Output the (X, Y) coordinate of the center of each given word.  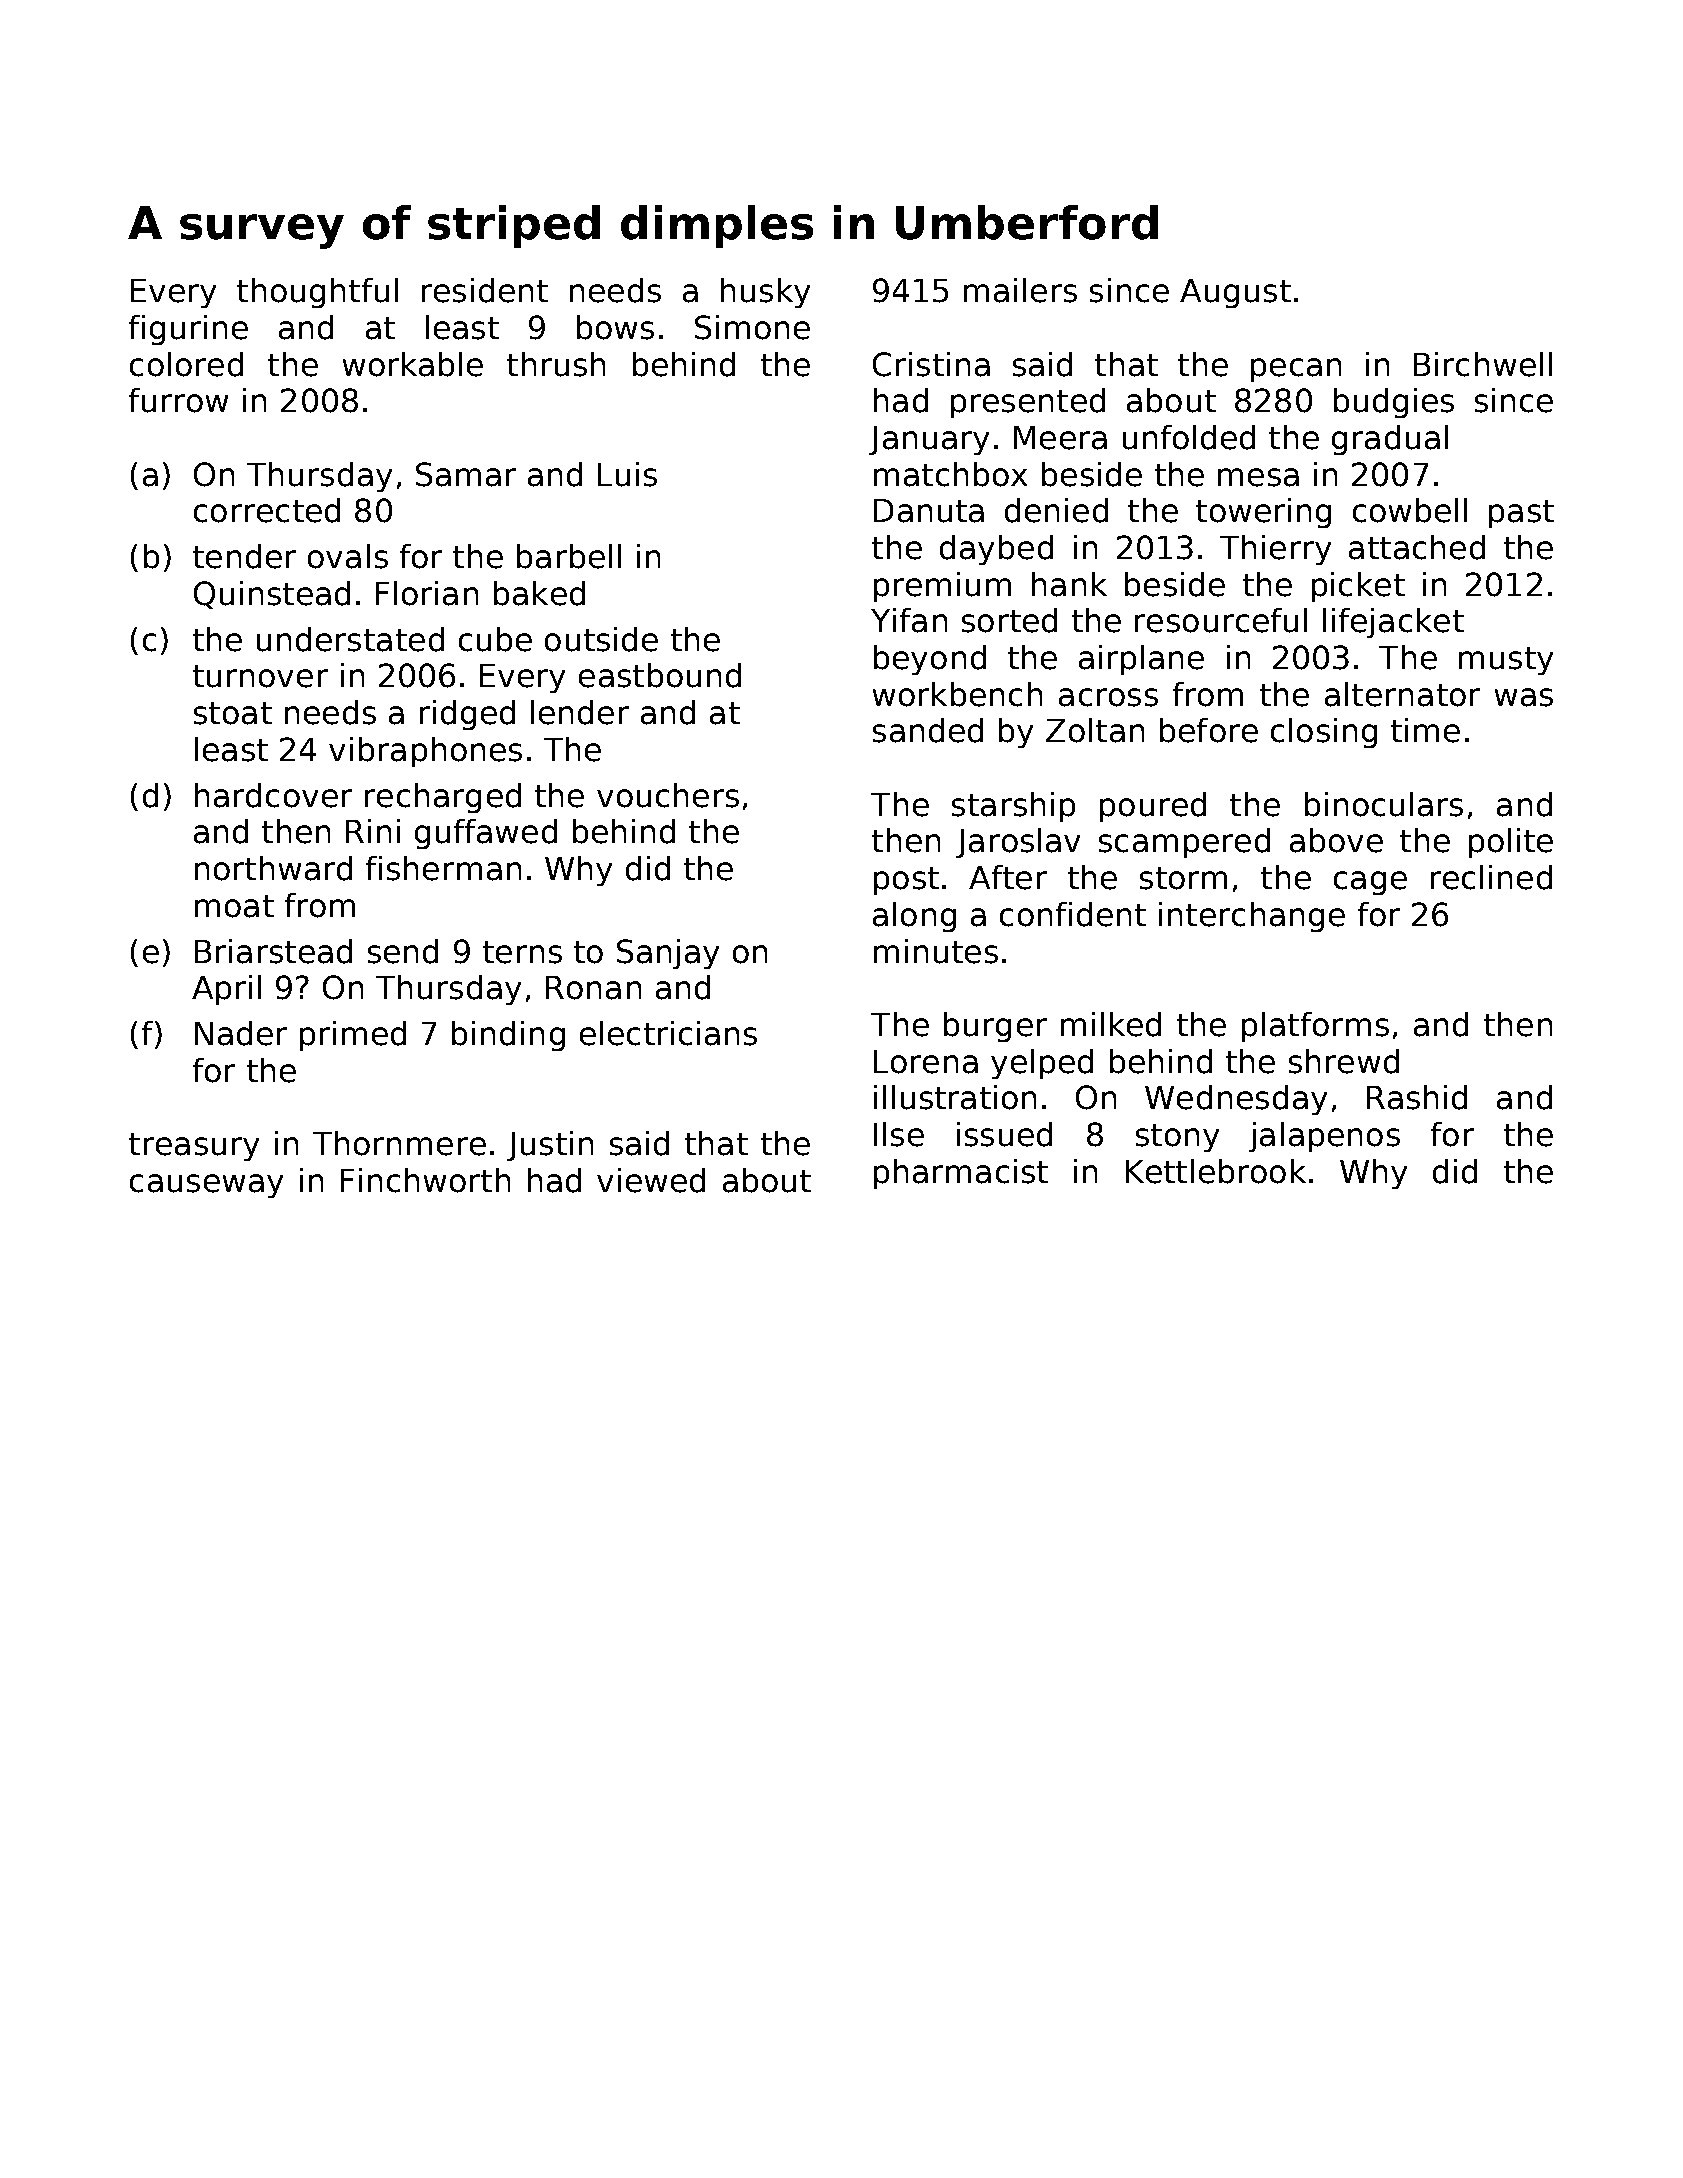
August (1235, 293)
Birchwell (1483, 364)
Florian (427, 593)
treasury (194, 1147)
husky (765, 293)
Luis (627, 474)
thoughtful (317, 293)
